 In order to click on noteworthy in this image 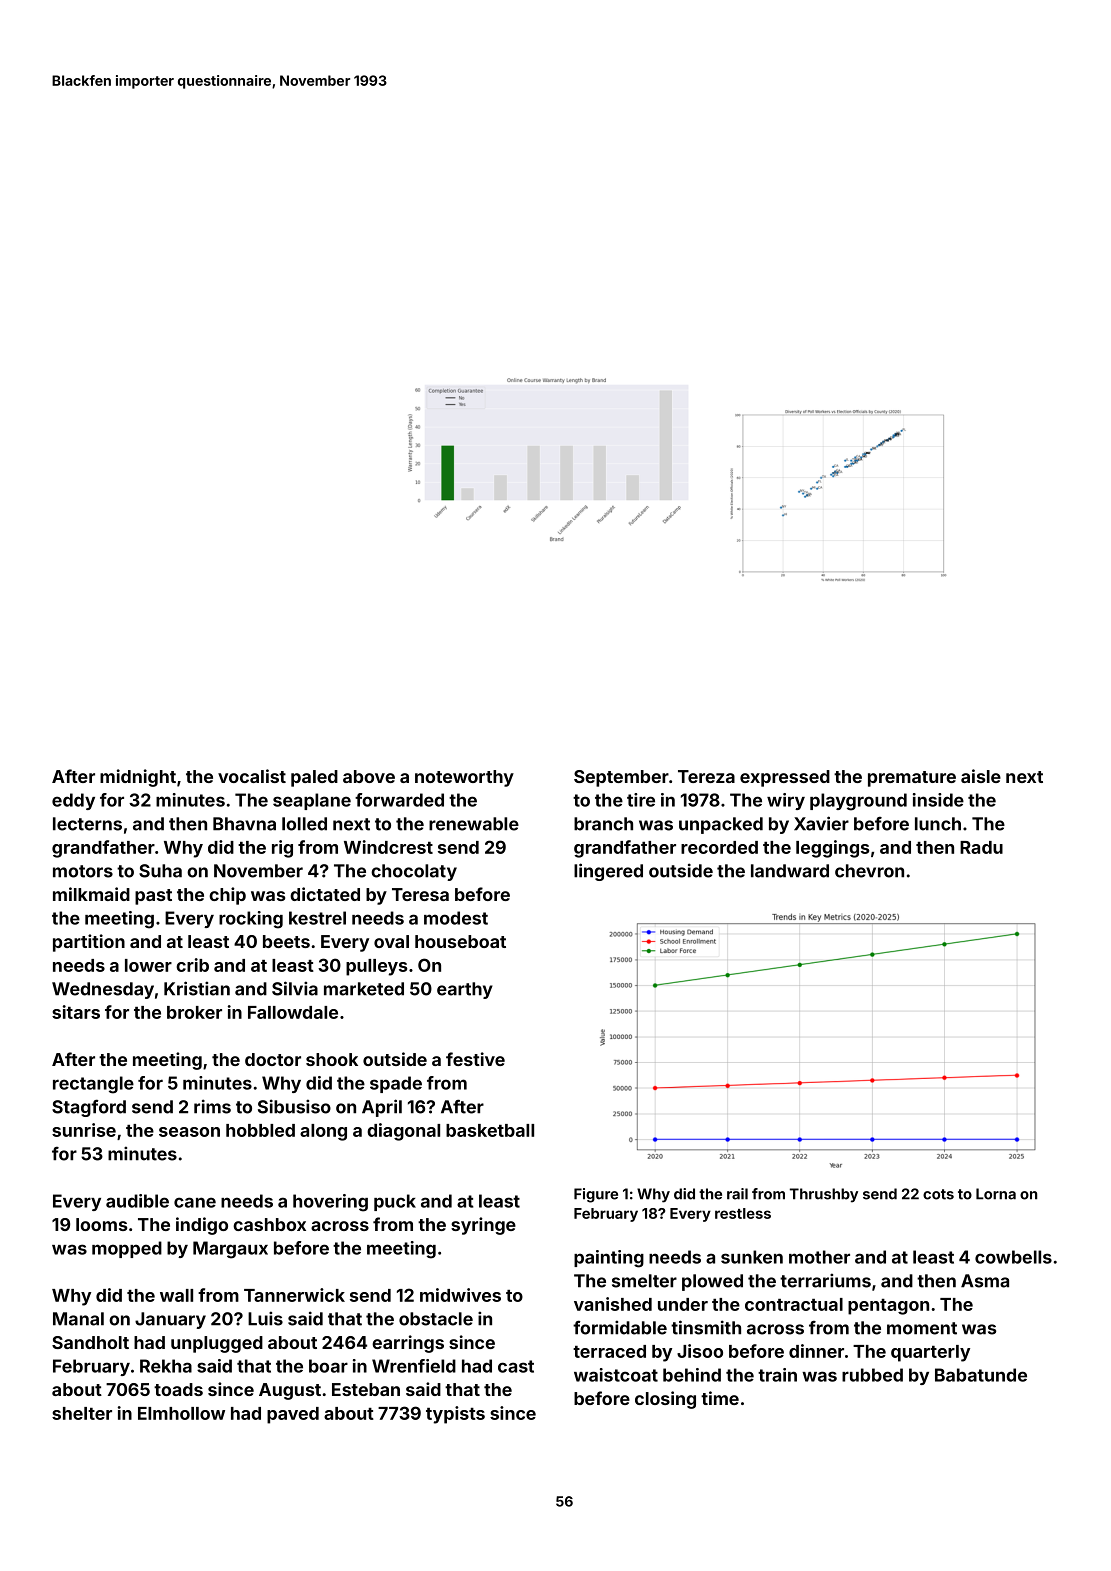, I will do `click(464, 778)`.
